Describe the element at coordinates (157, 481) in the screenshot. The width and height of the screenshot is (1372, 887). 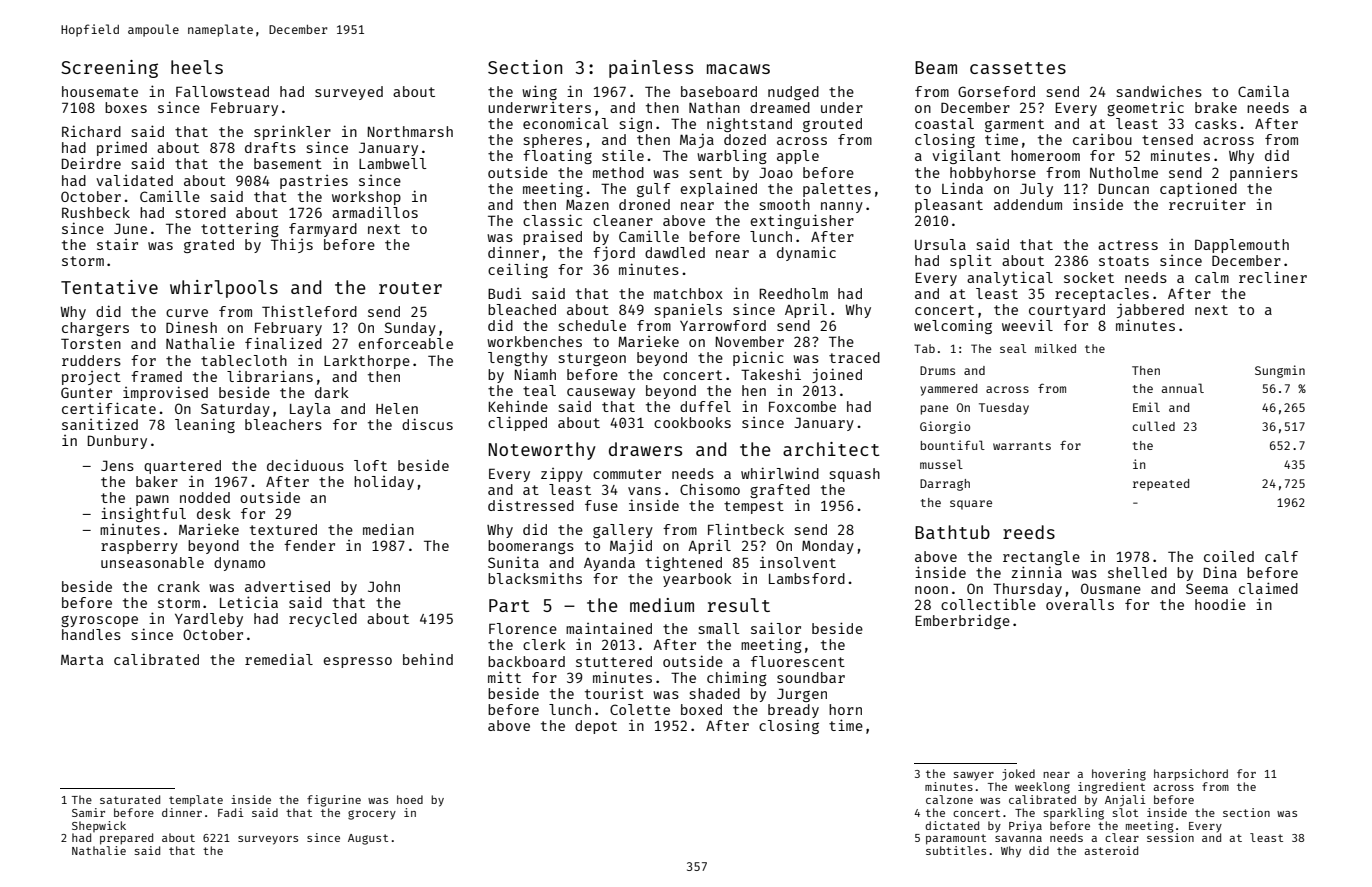
I see `baker` at that location.
